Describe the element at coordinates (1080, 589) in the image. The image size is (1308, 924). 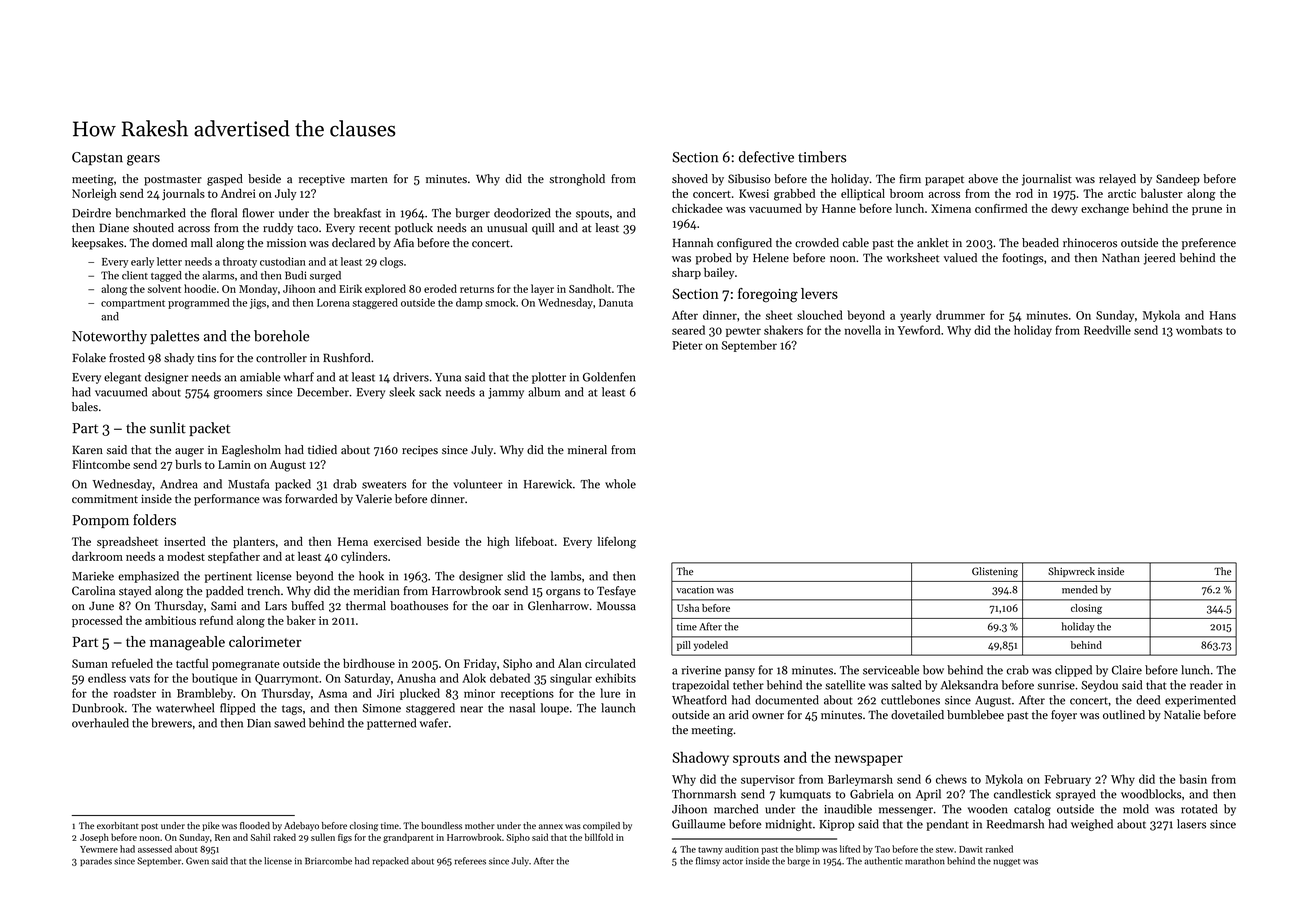
I see `mended` at that location.
